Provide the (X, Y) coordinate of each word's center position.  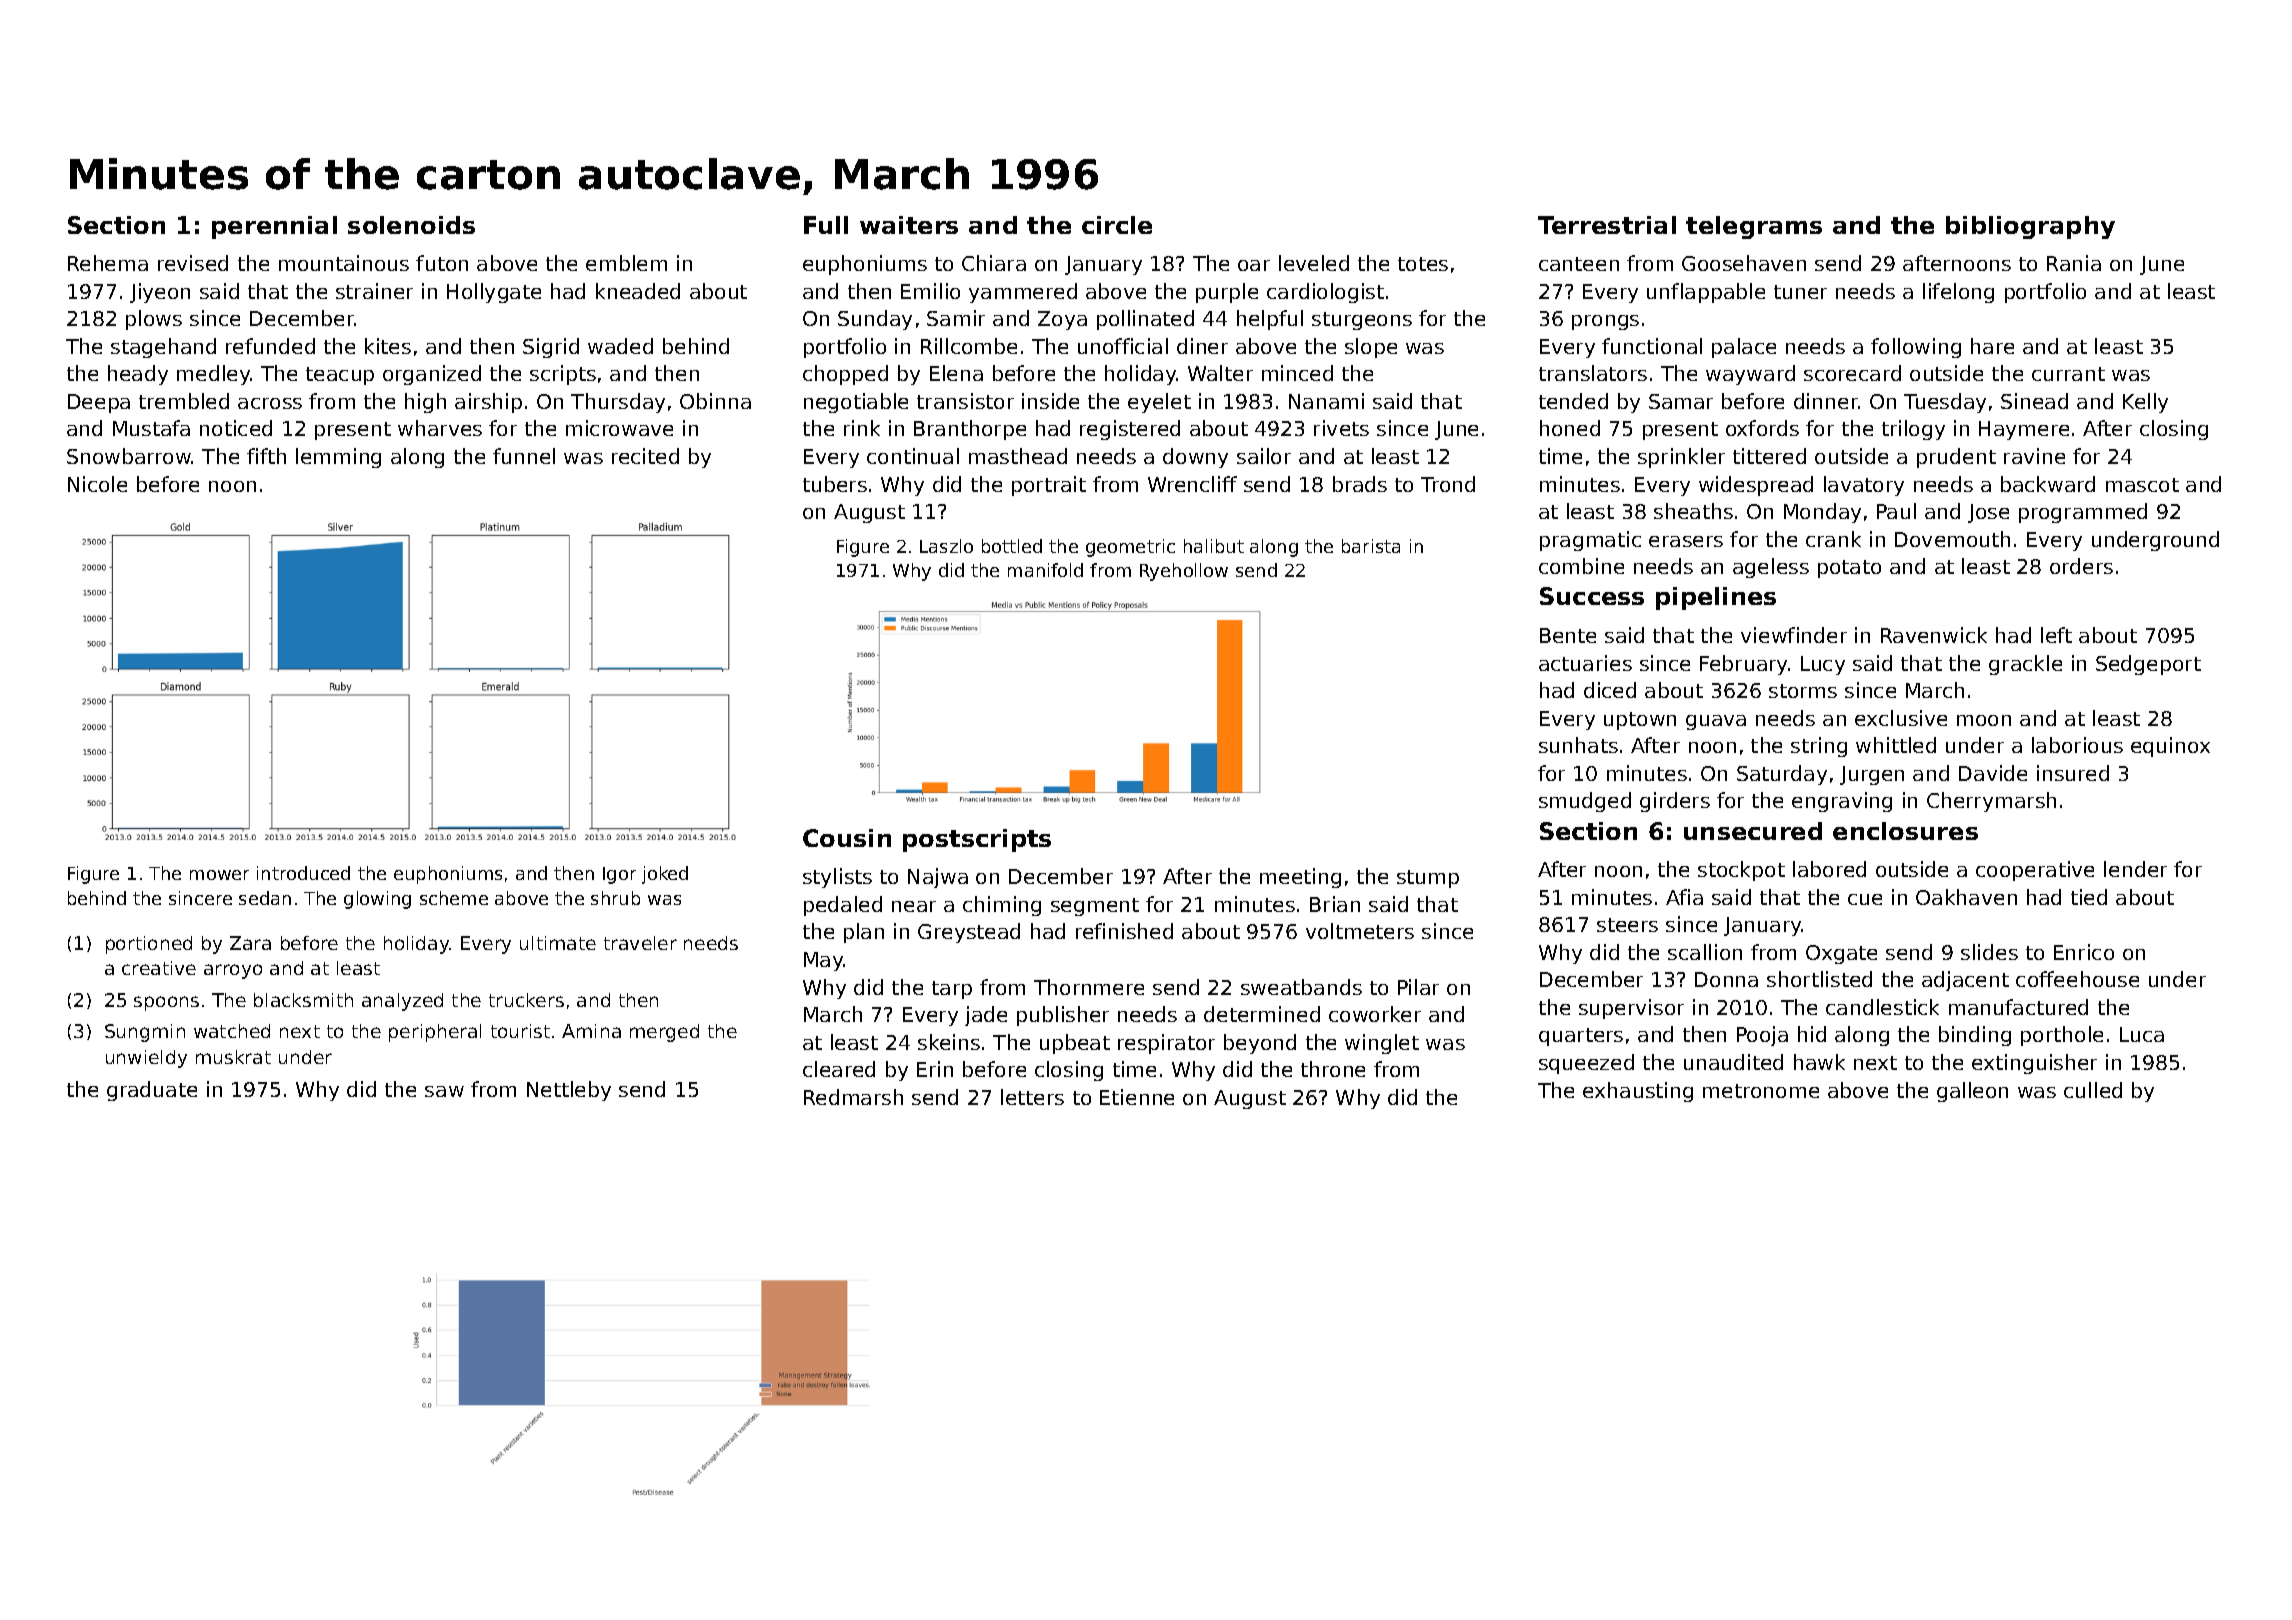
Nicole (97, 484)
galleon (1972, 1092)
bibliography (2030, 227)
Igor (619, 875)
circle (1117, 225)
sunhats (1578, 745)
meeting (1300, 878)
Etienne (1137, 1097)
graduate (152, 1091)
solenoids (411, 225)
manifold (1045, 570)
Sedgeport (2148, 665)
